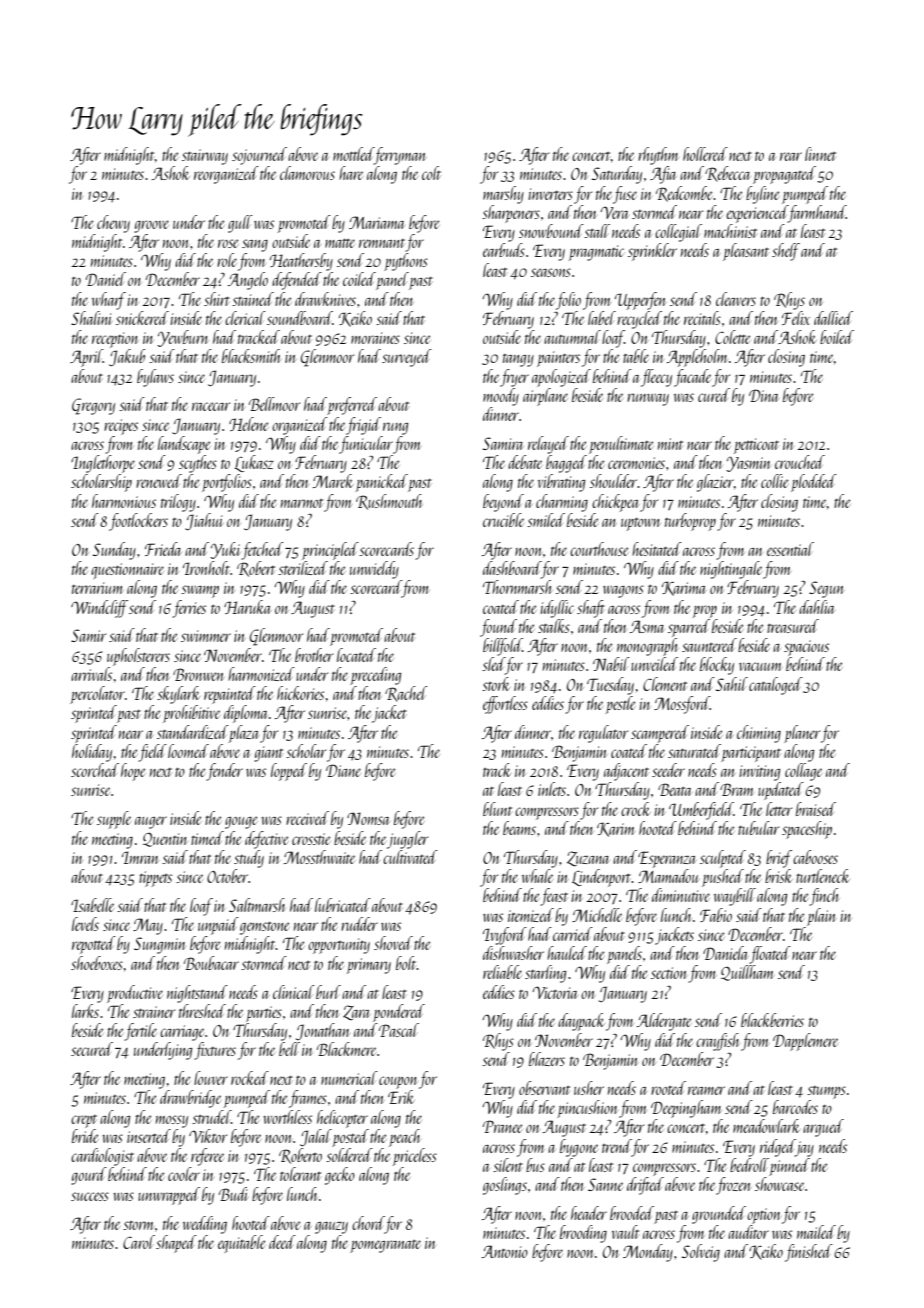 Image resolution: width=924 pixels, height=1308 pixels. I want to click on nightingale, so click(731, 570).
